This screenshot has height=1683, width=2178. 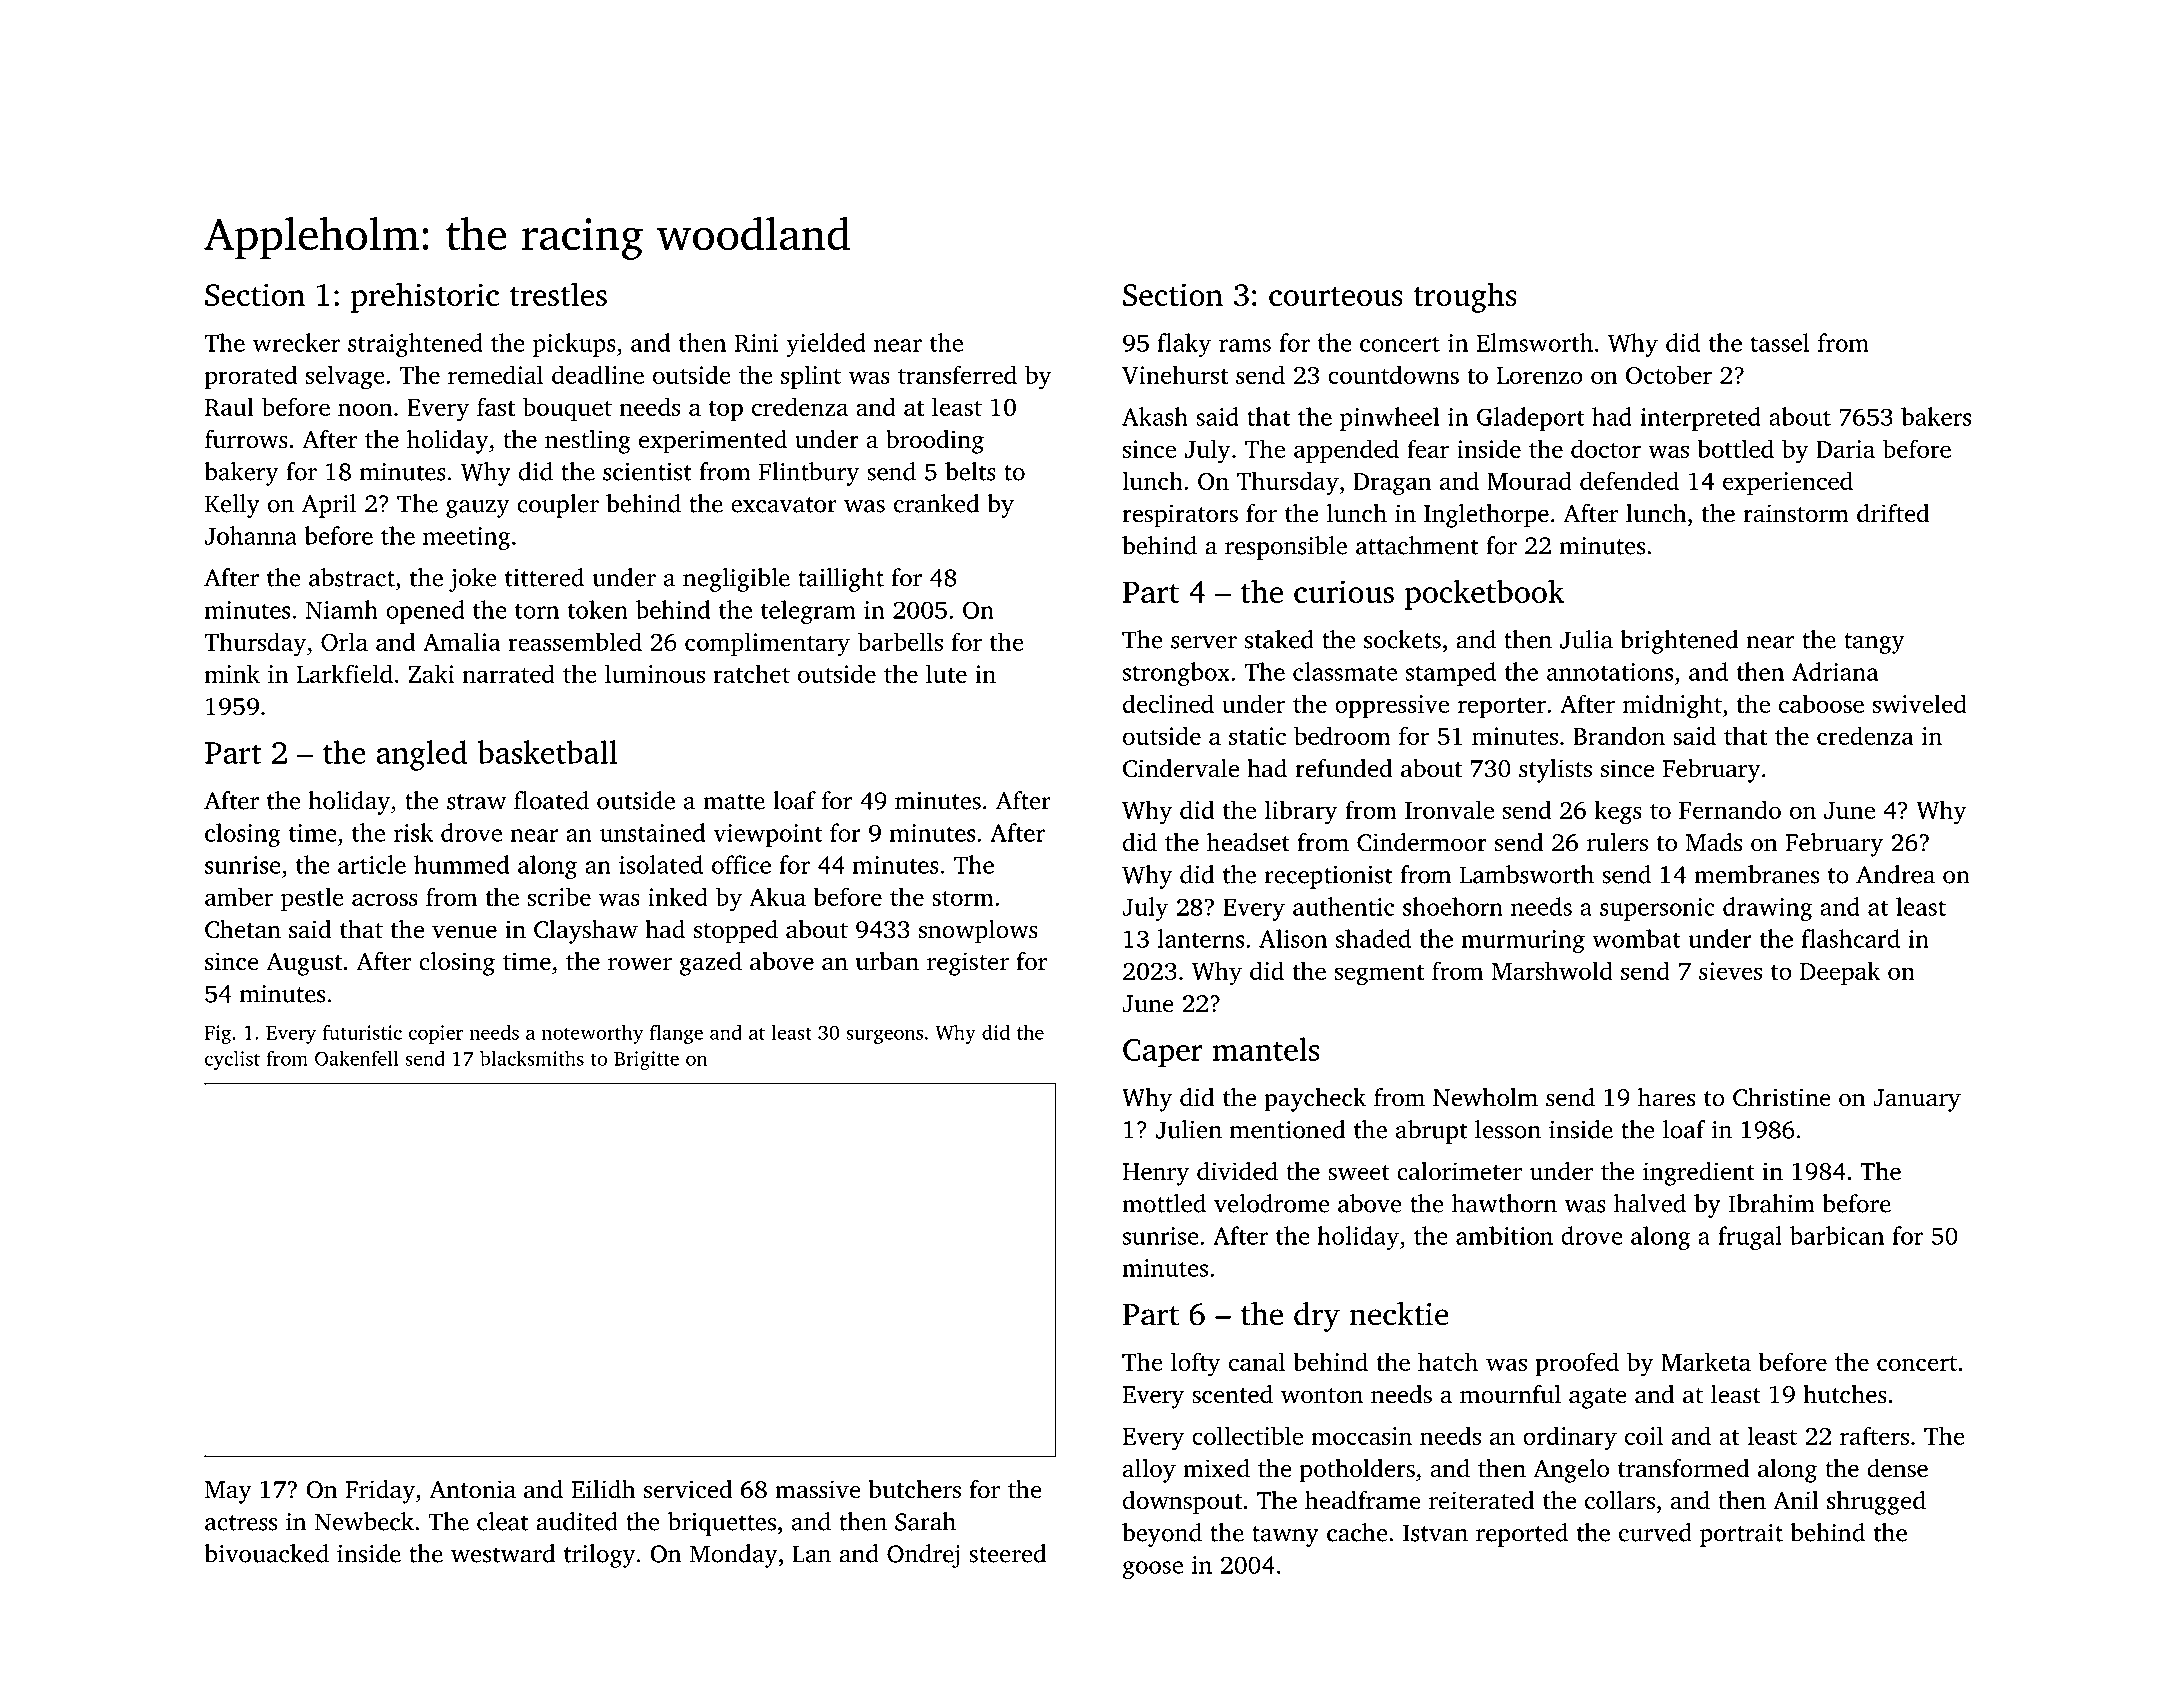 I want to click on blacksmiths, so click(x=532, y=1058).
